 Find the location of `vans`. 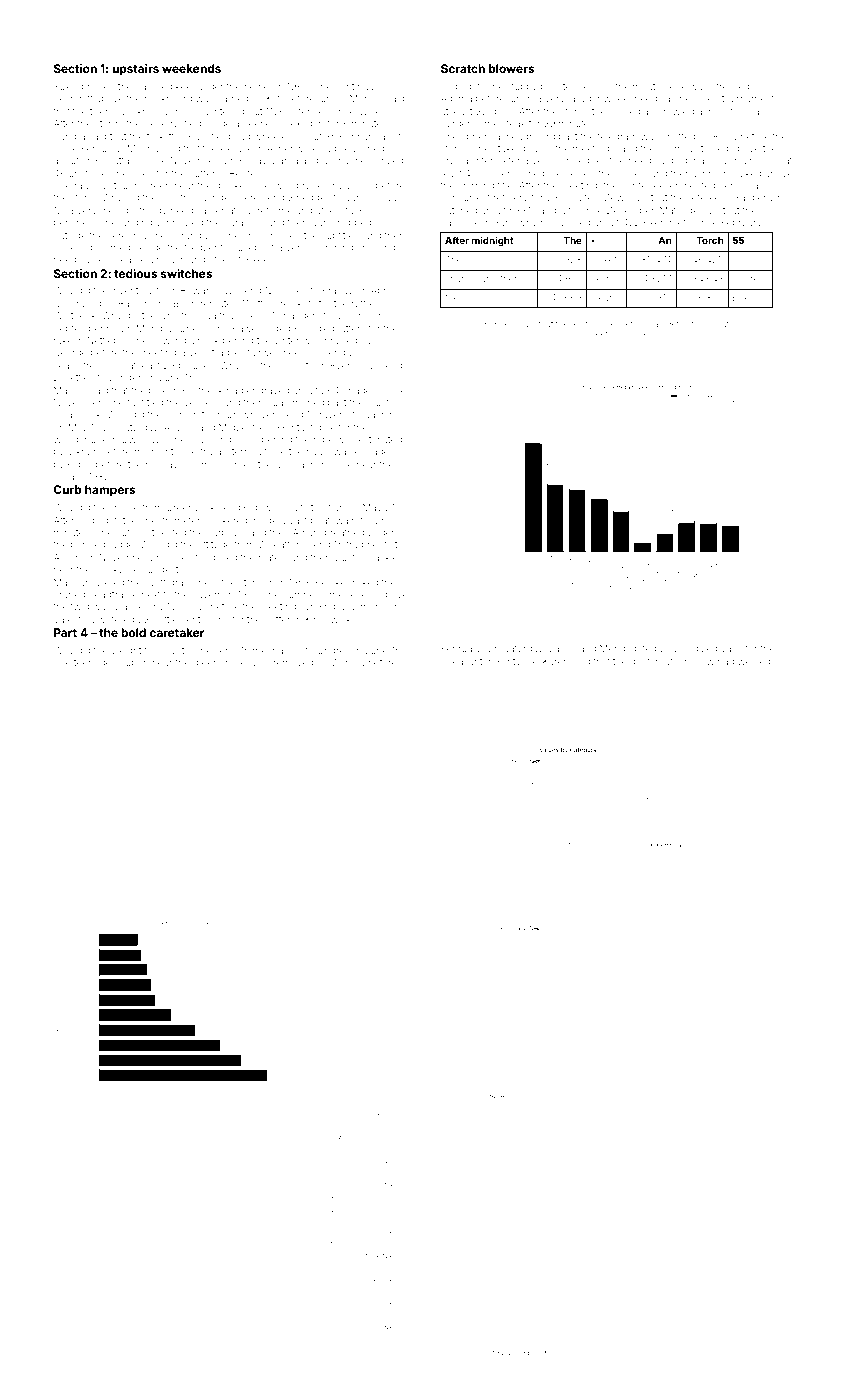

vans is located at coordinates (732, 649).
